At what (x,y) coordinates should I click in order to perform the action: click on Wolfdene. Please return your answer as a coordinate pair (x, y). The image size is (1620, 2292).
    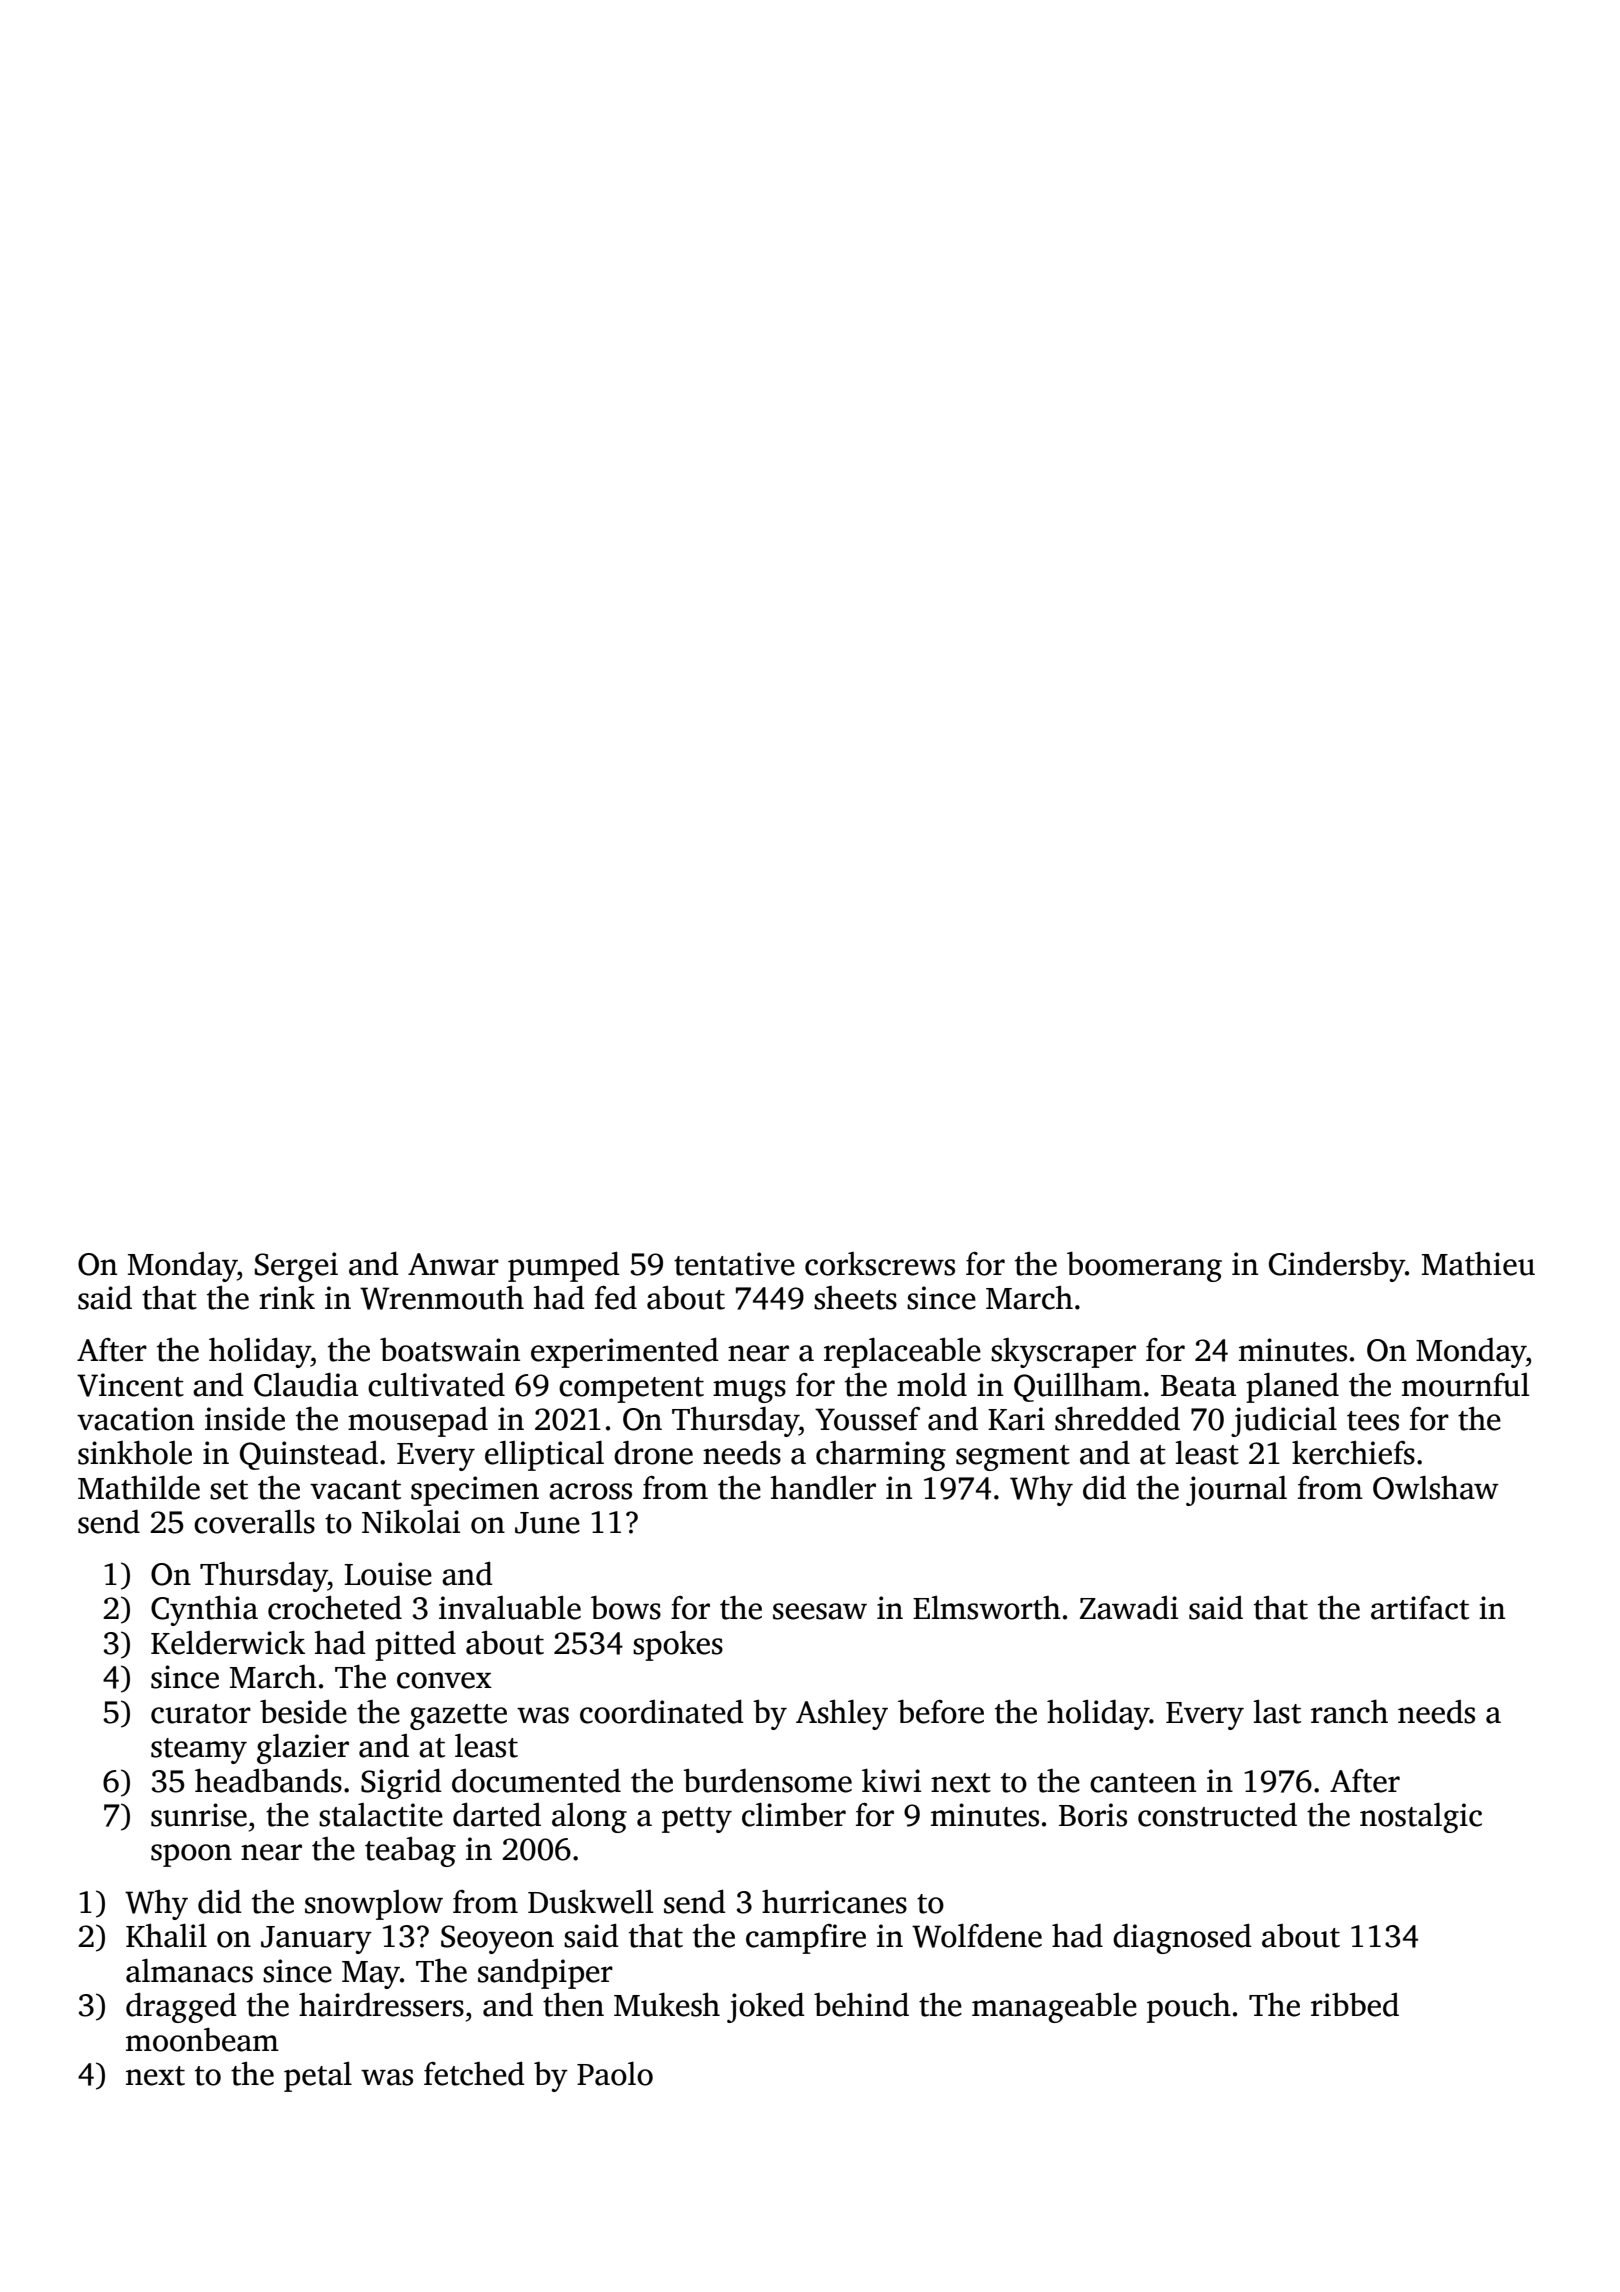
    Looking at the image, I should click on (977, 1936).
